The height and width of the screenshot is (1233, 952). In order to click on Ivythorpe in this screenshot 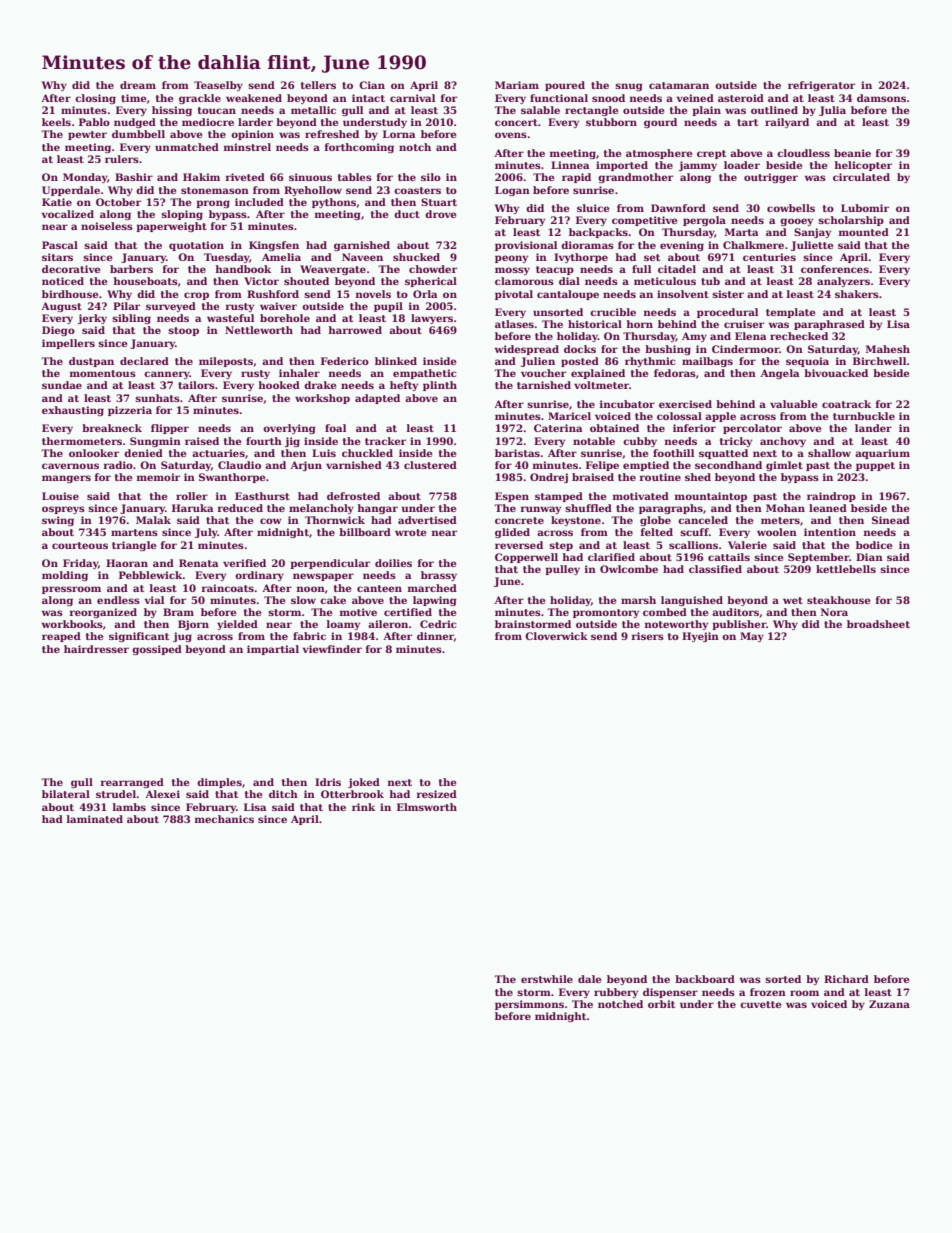, I will do `click(581, 258)`.
